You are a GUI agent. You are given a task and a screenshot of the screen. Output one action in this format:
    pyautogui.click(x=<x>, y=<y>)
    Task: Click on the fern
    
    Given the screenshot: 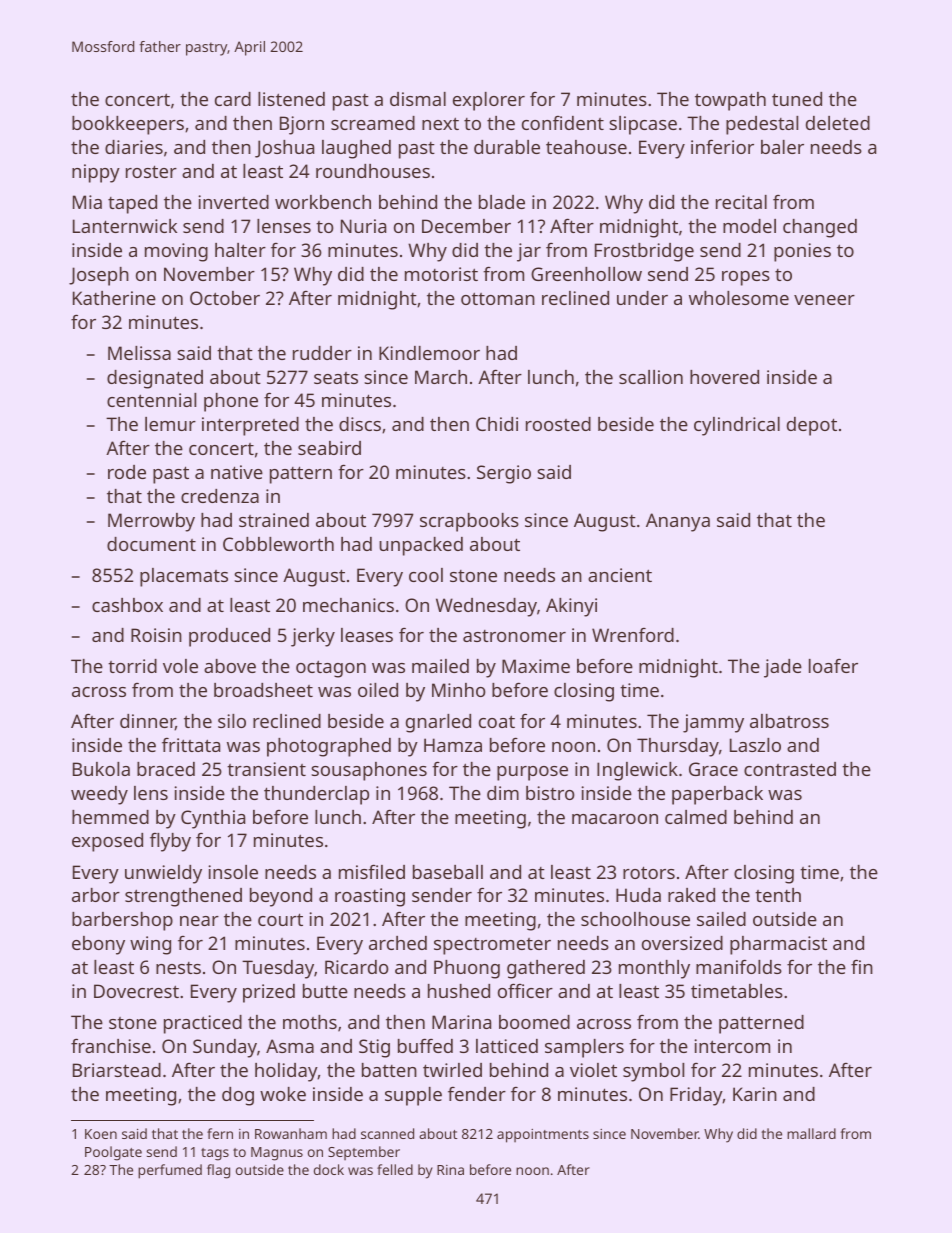 What is the action you would take?
    pyautogui.click(x=220, y=1133)
